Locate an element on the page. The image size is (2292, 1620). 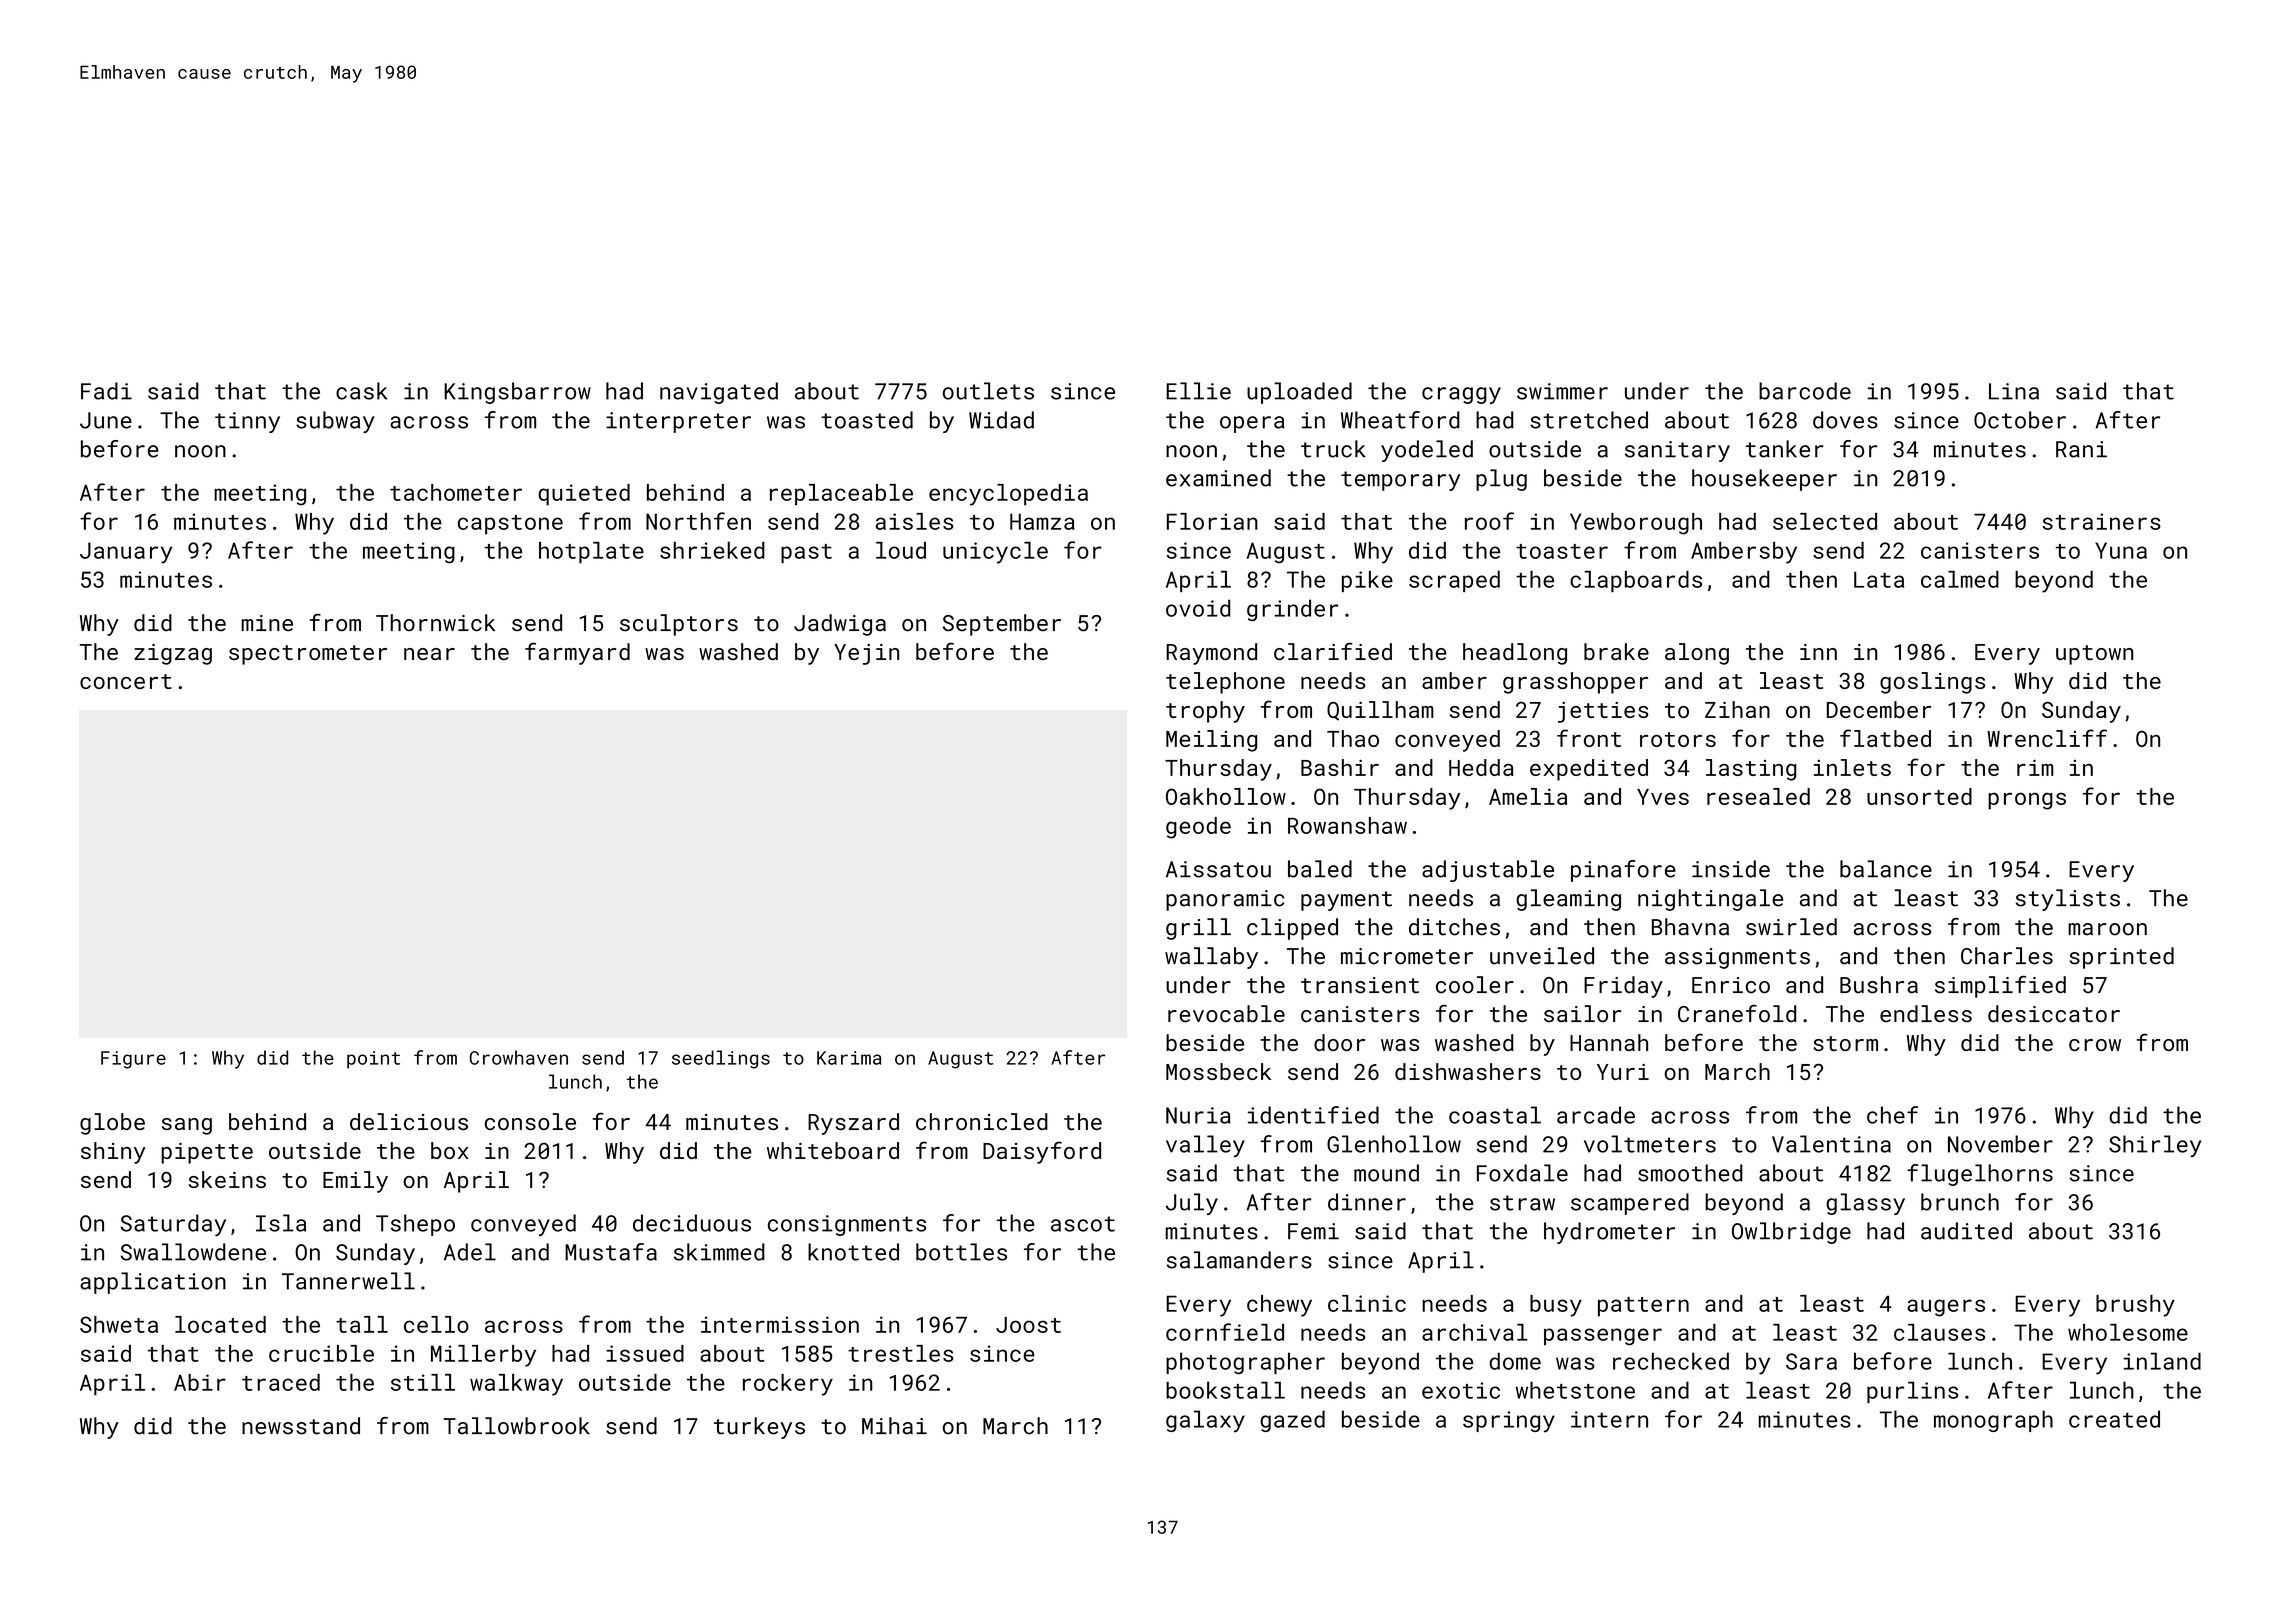
Lina is located at coordinates (2014, 391).
